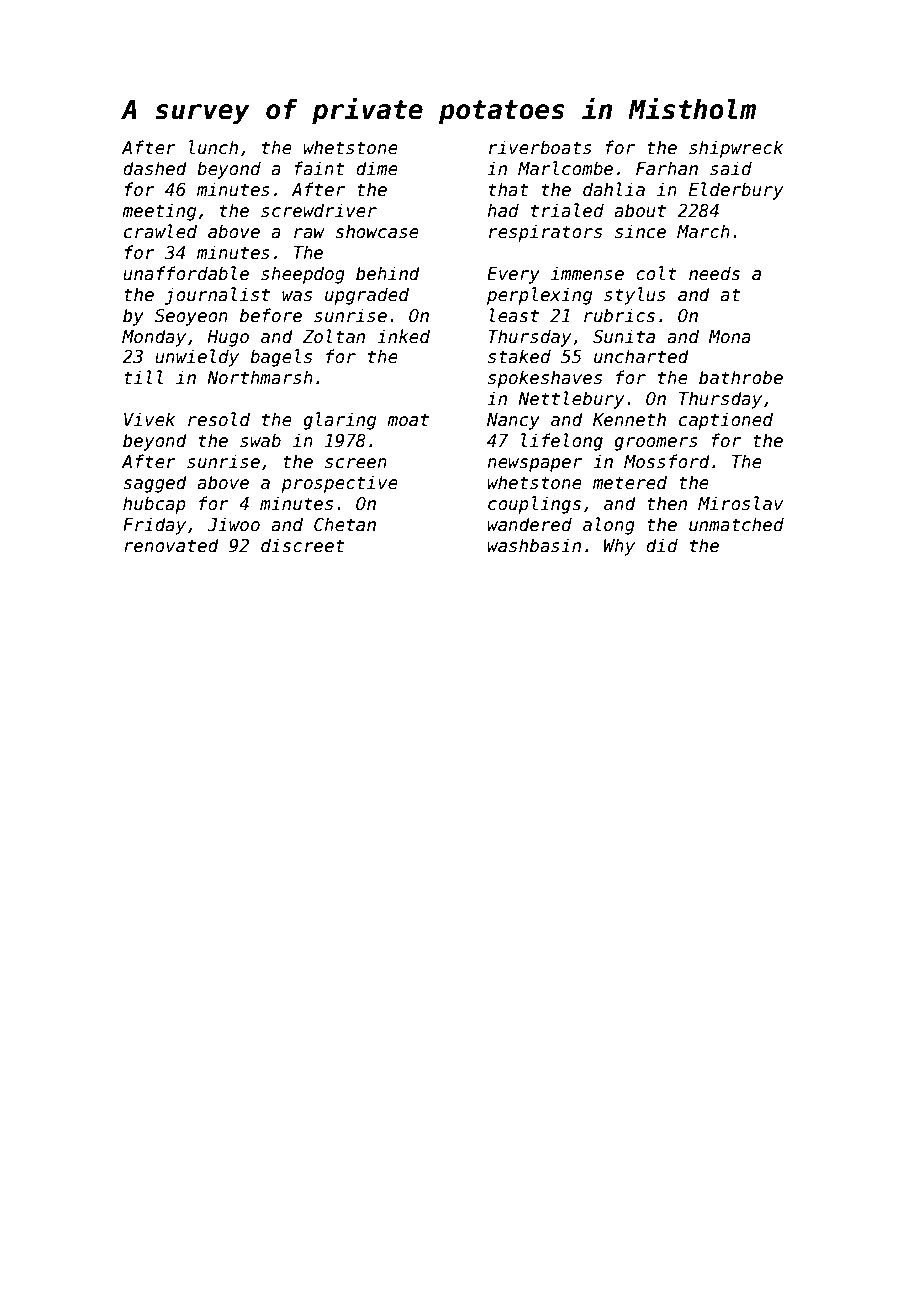 Image resolution: width=924 pixels, height=1314 pixels. Describe the element at coordinates (545, 379) in the screenshot. I see `spokeshaves` at that location.
